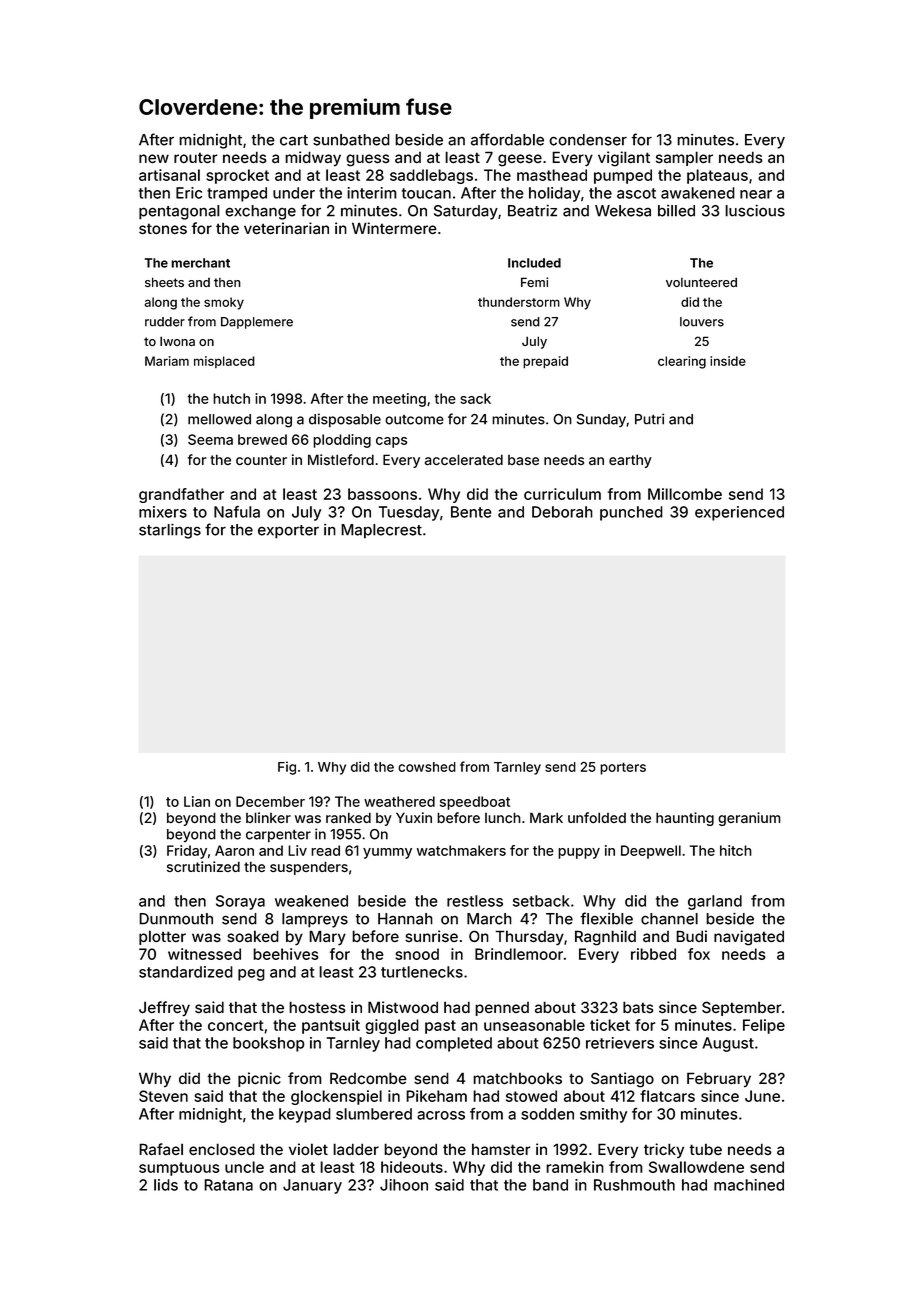  Describe the element at coordinates (394, 228) in the image. I see `Wintermere` at that location.
